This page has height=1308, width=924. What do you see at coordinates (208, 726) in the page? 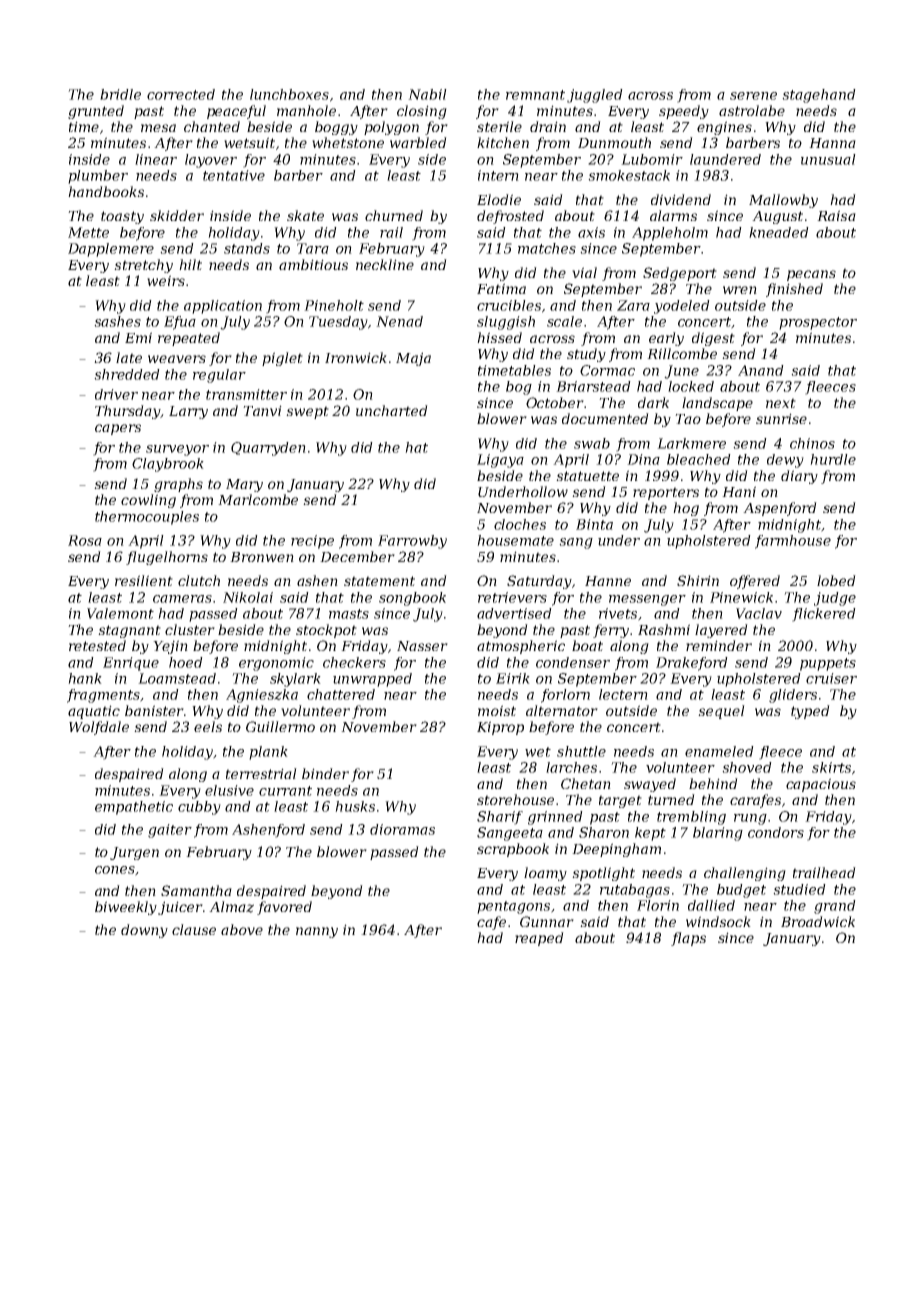
I see `eels` at bounding box center [208, 726].
